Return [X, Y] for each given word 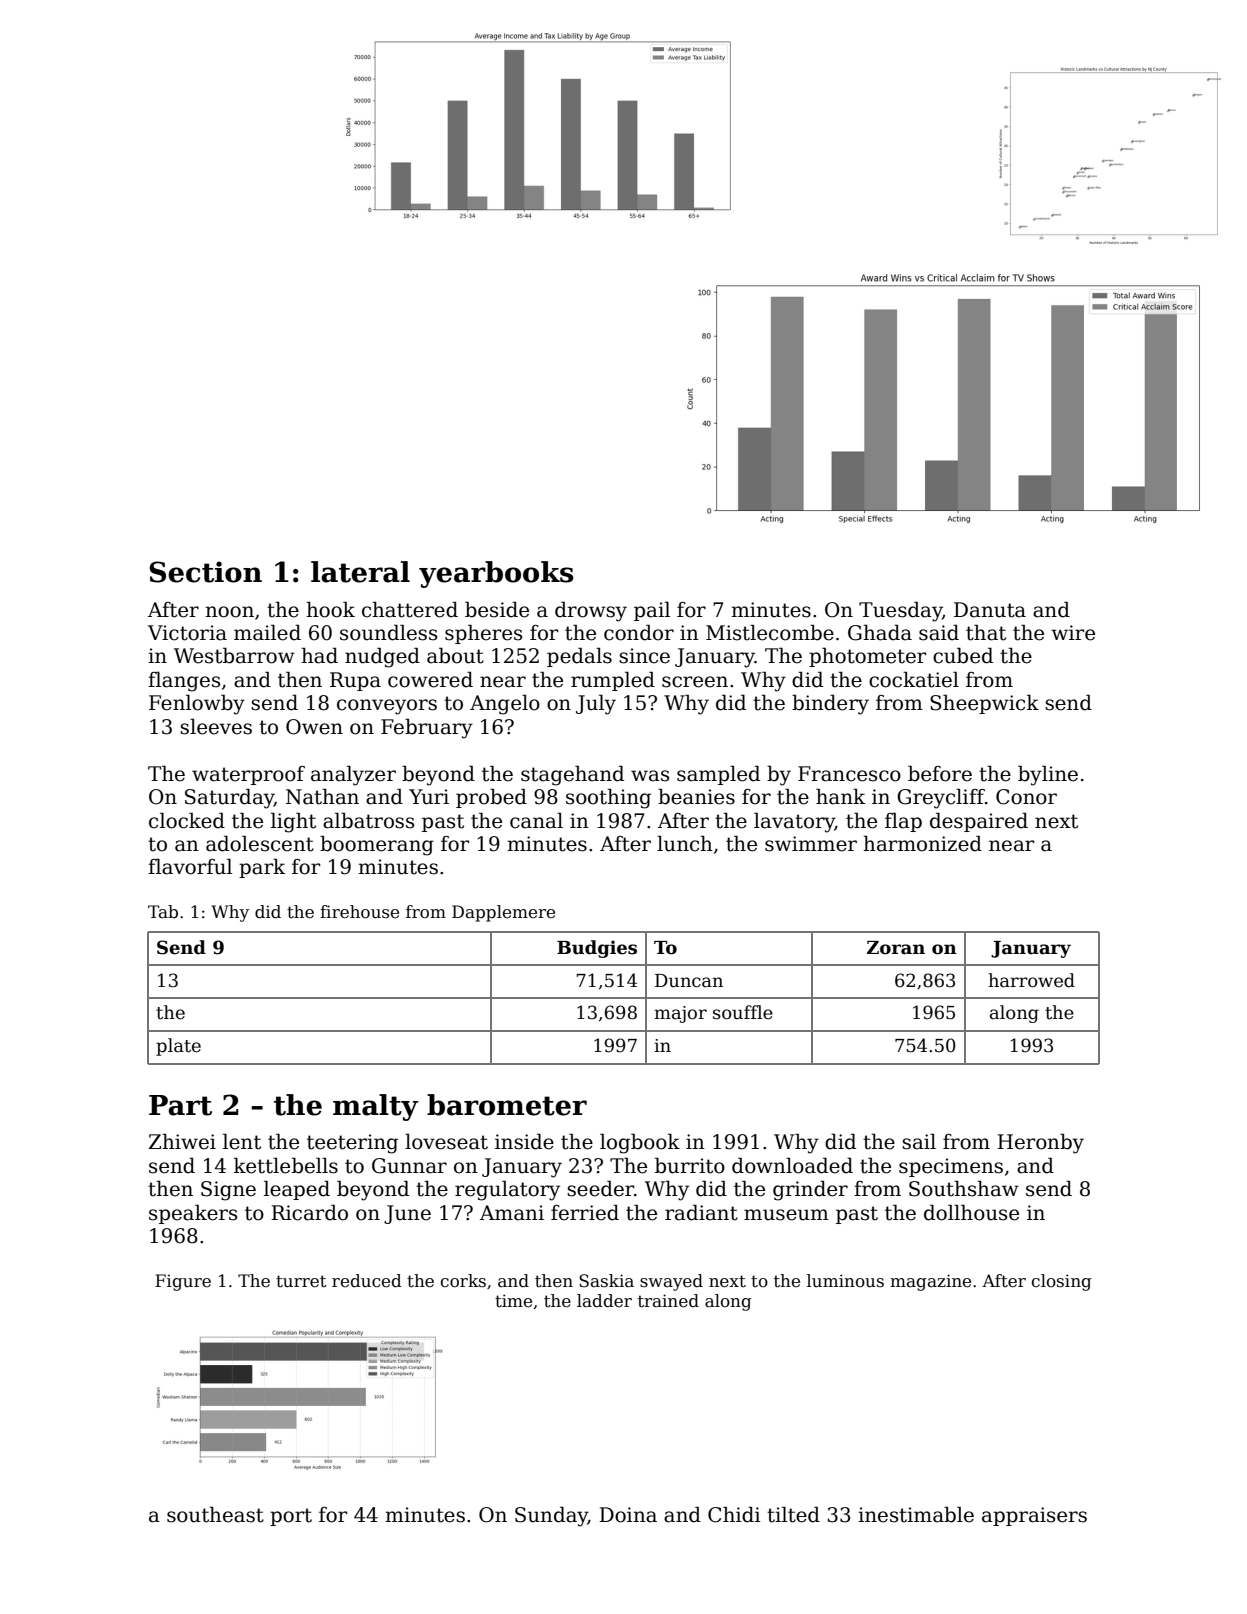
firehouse [359, 912]
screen [695, 682]
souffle [743, 1012]
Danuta [990, 610]
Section [205, 572]
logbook [640, 1143]
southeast [215, 1514]
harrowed [1031, 980]
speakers [193, 1214]
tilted [793, 1514]
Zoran [896, 948]
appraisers [1034, 1516]
